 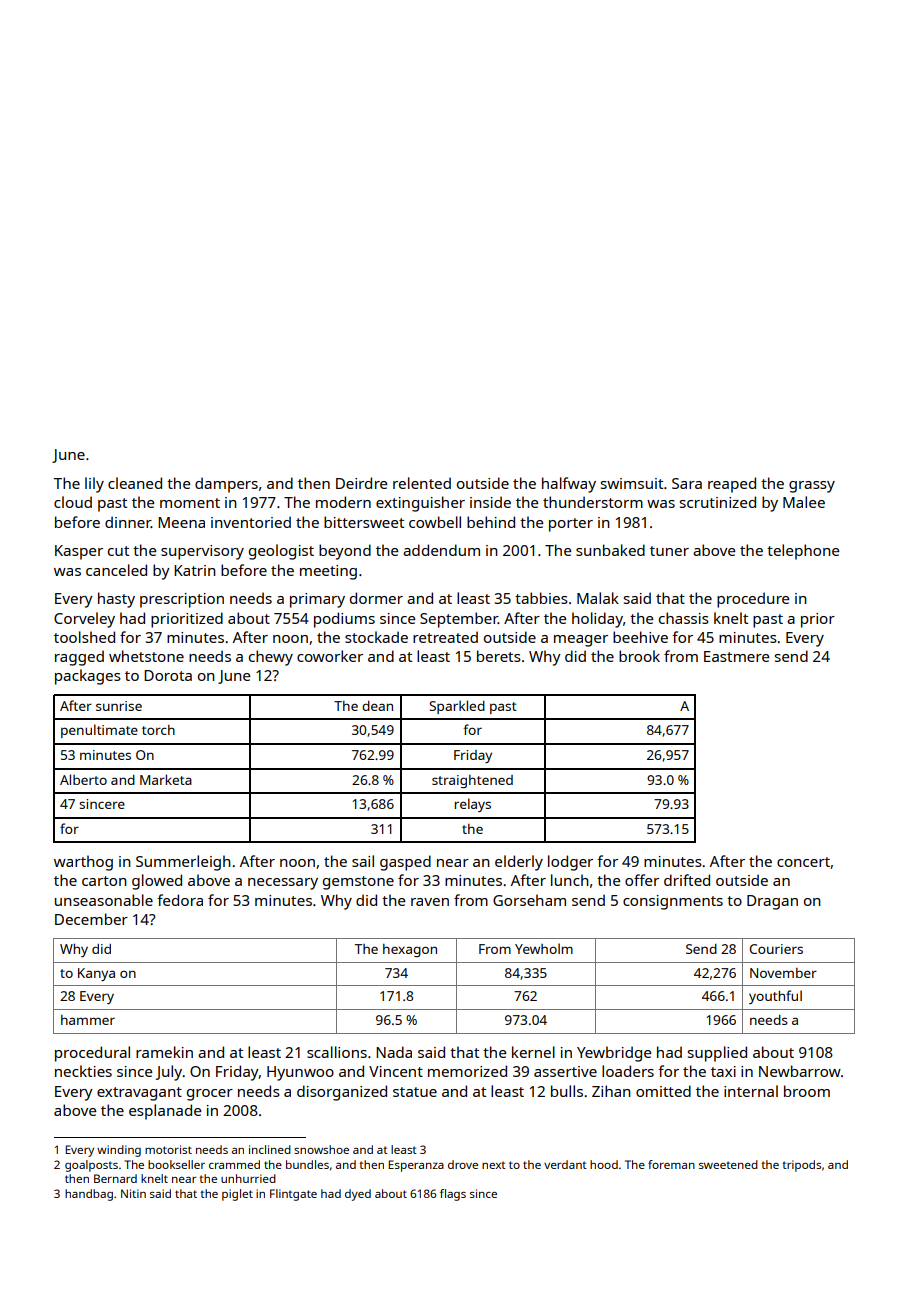 I want to click on Kanya, so click(x=96, y=974).
